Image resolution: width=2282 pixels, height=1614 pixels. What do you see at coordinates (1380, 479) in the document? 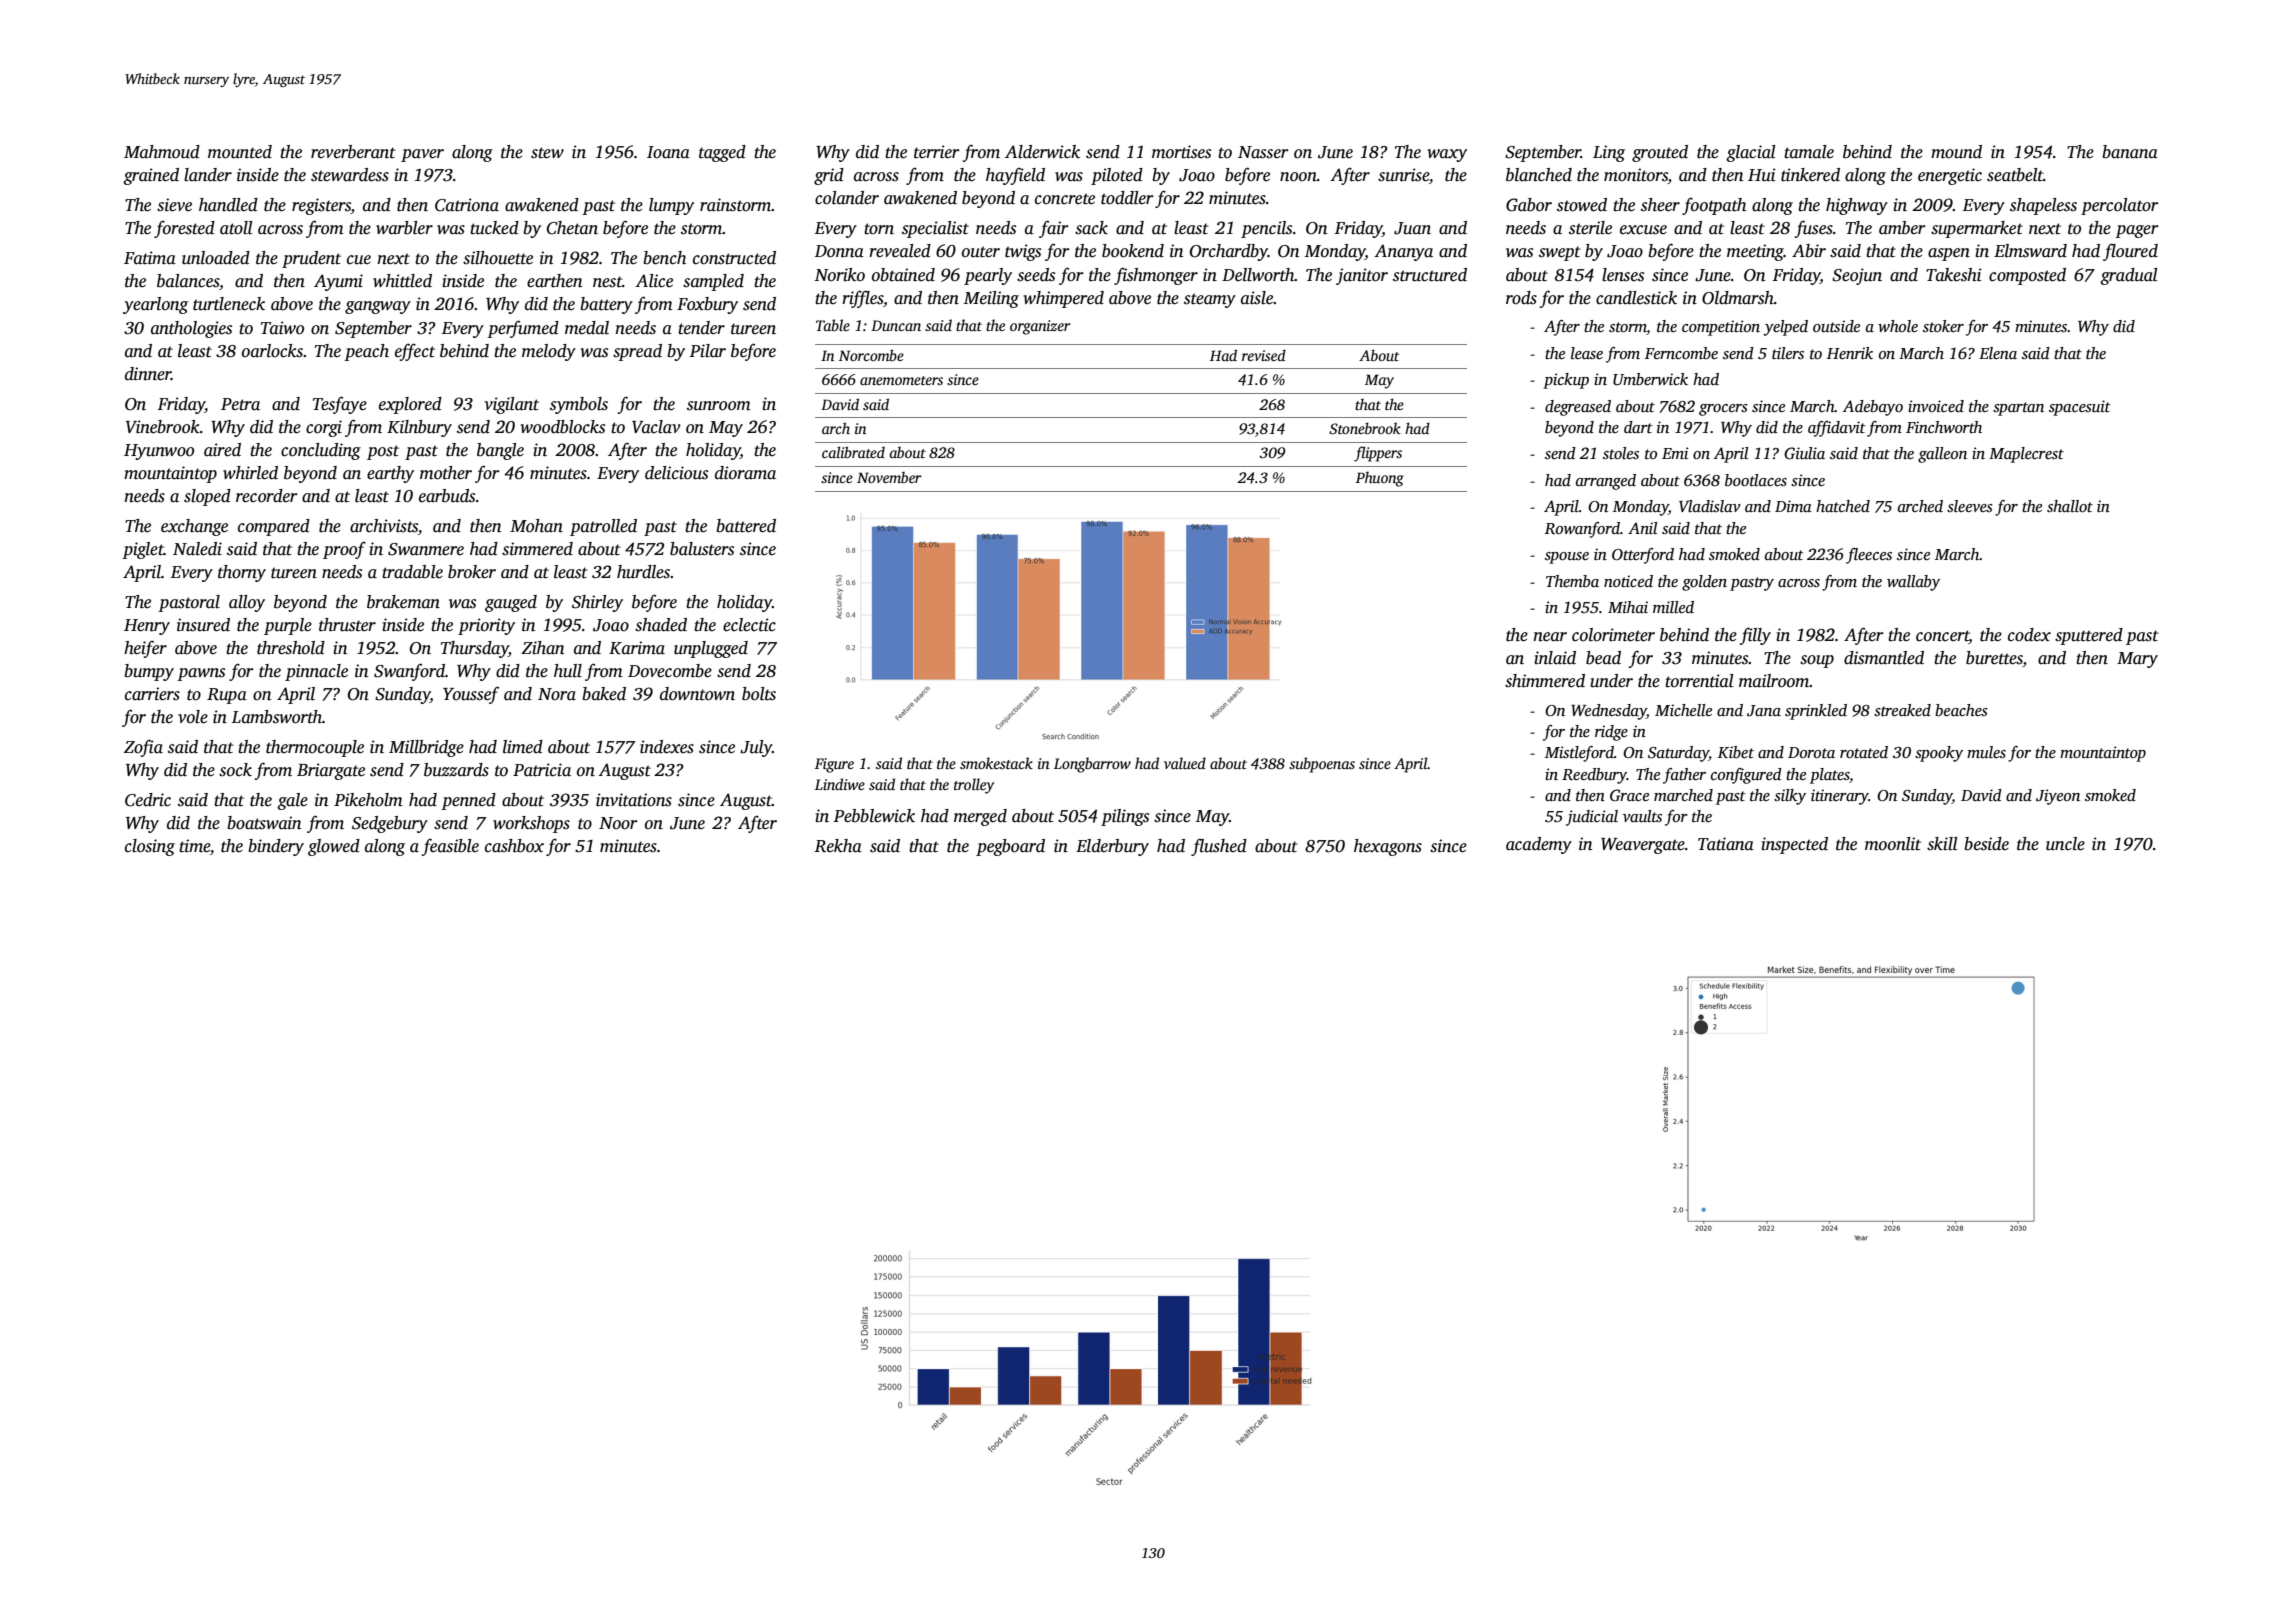
I see `Phuong` at bounding box center [1380, 479].
